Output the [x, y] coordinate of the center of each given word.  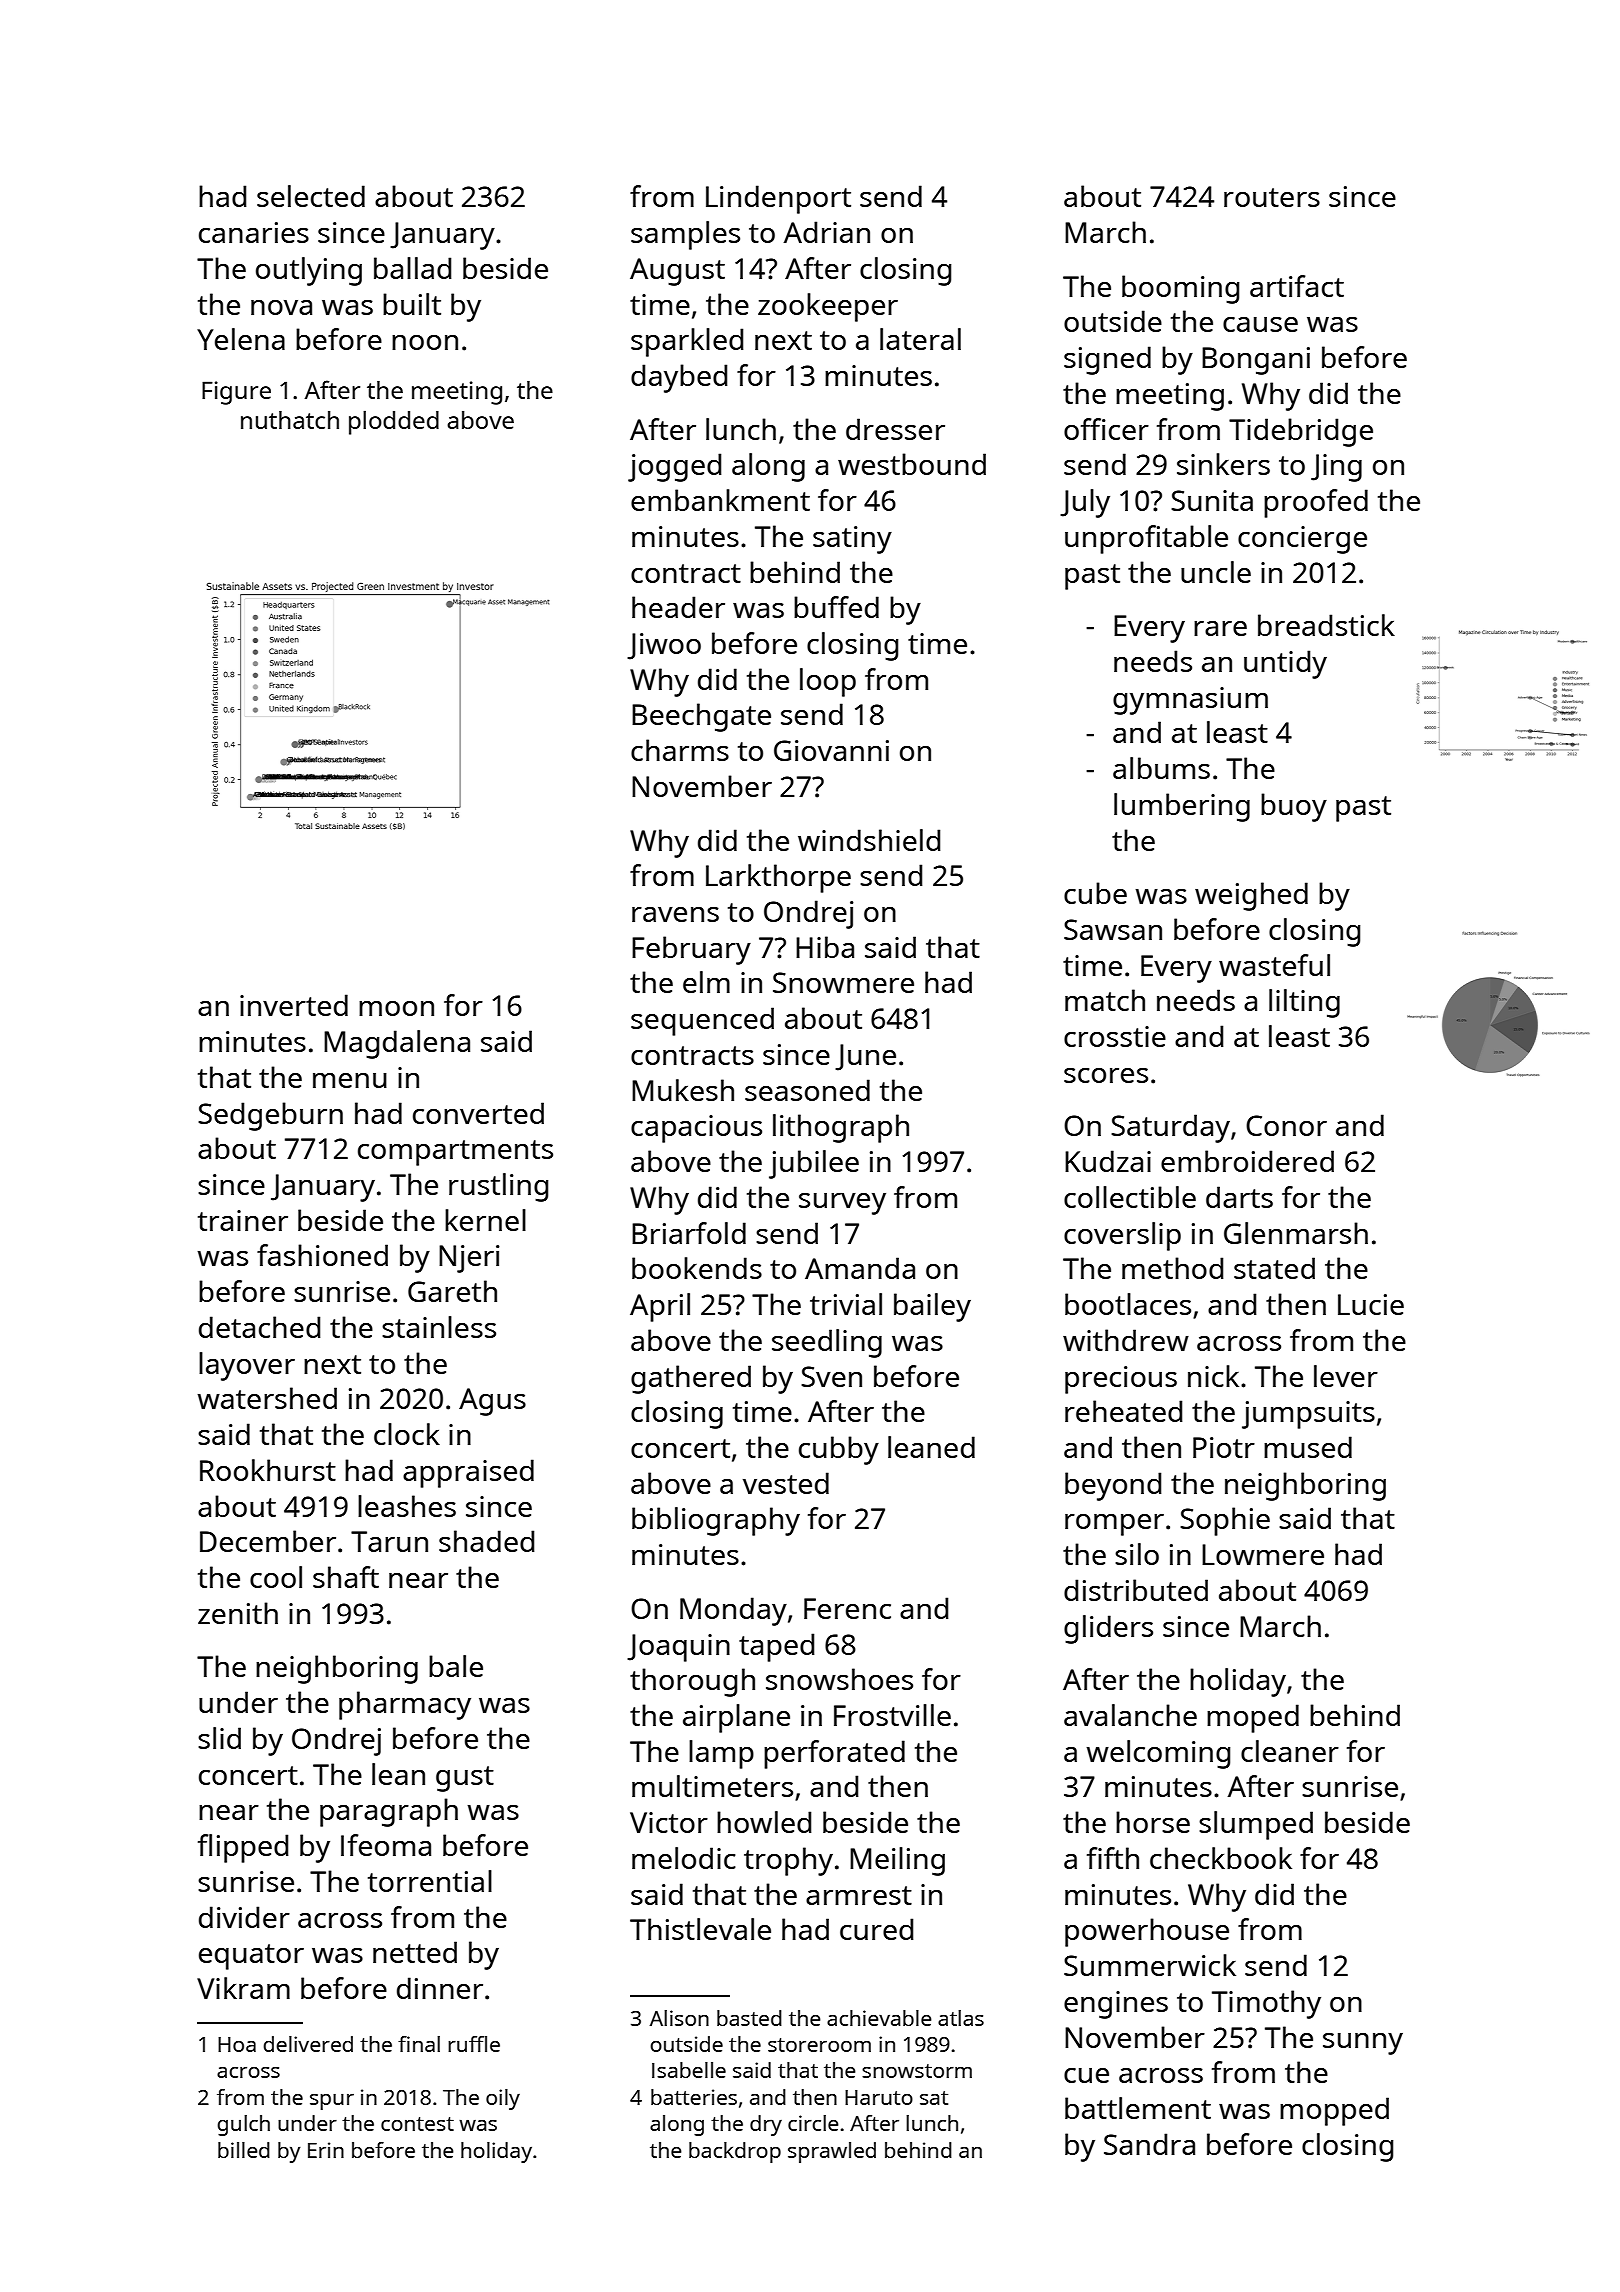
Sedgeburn [270, 1116]
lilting [1304, 1003]
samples [685, 235]
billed [244, 2150]
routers [1272, 197]
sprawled [832, 2152]
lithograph [841, 1128]
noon [425, 342]
